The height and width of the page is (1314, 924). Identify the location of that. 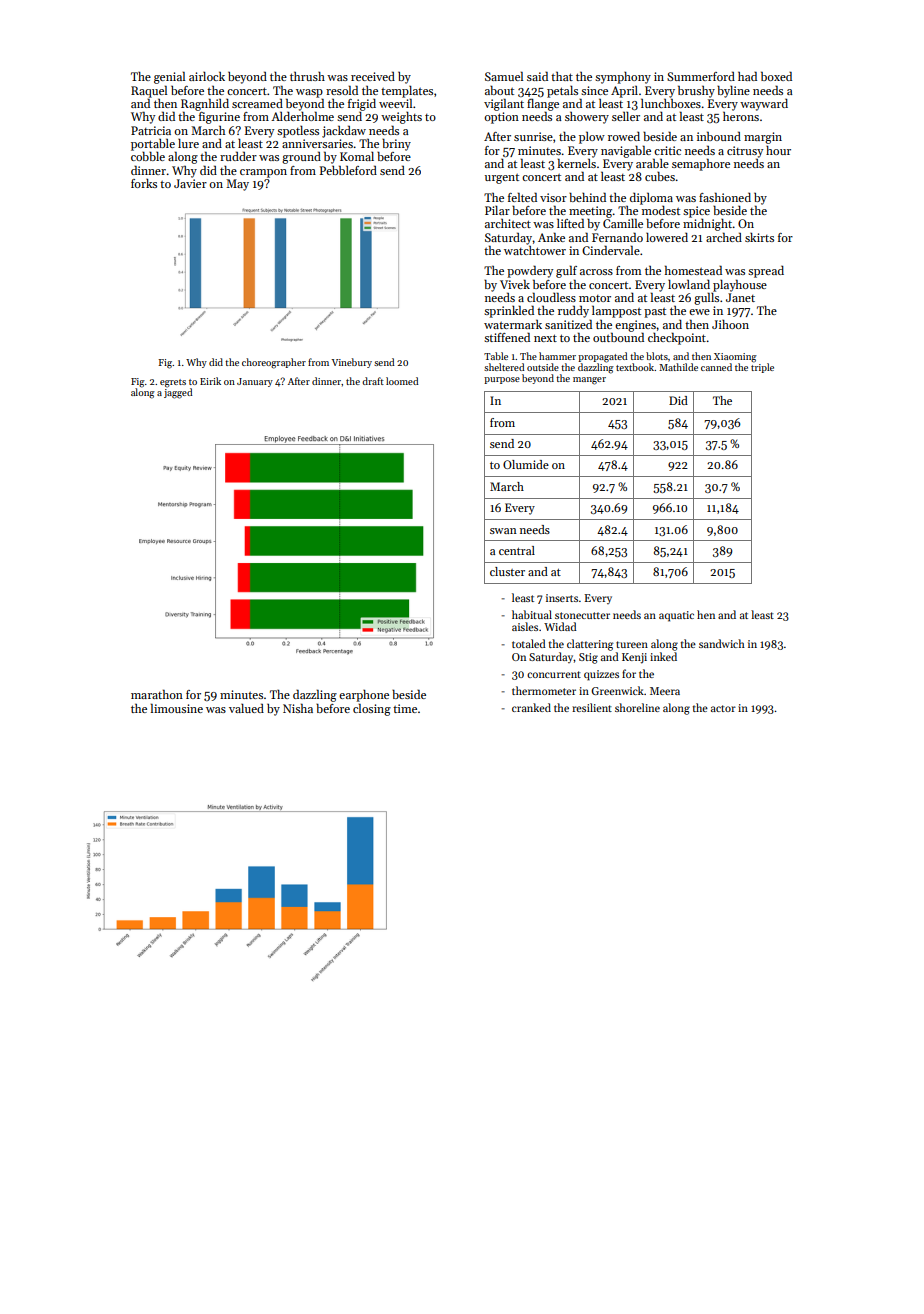
(562, 76).
